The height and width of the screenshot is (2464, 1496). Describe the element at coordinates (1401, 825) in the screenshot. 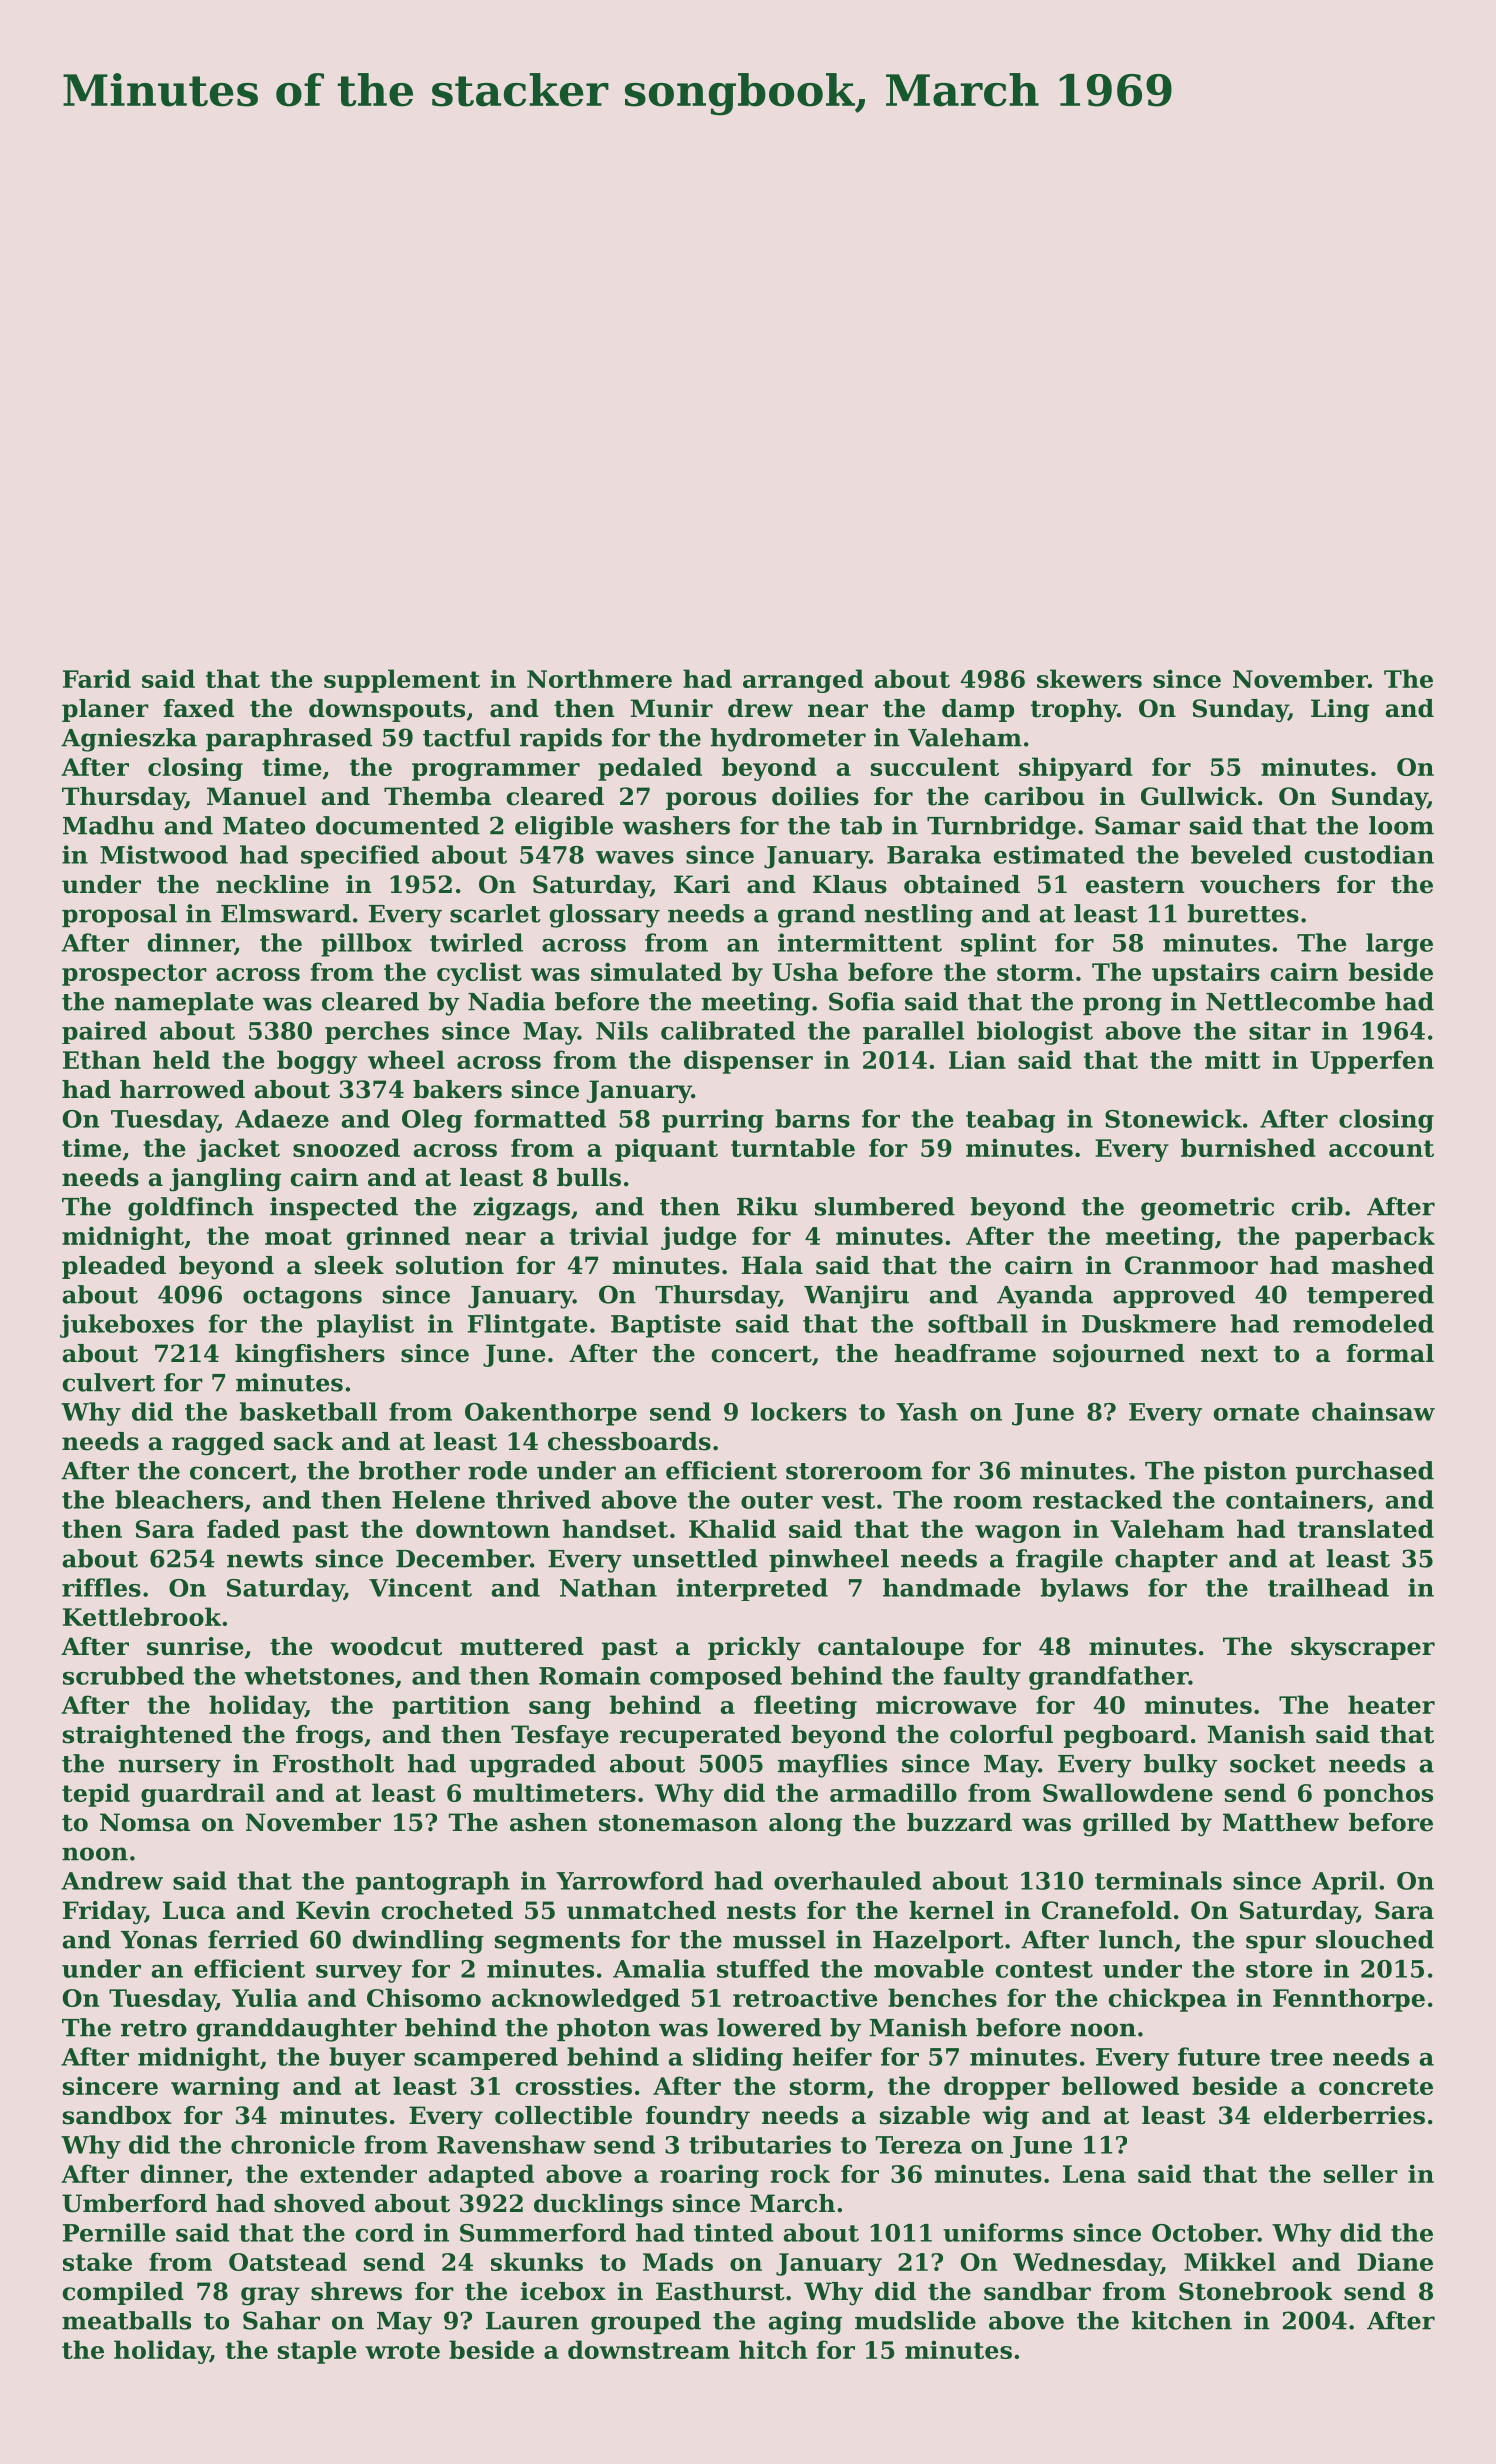

I see `loom` at that location.
